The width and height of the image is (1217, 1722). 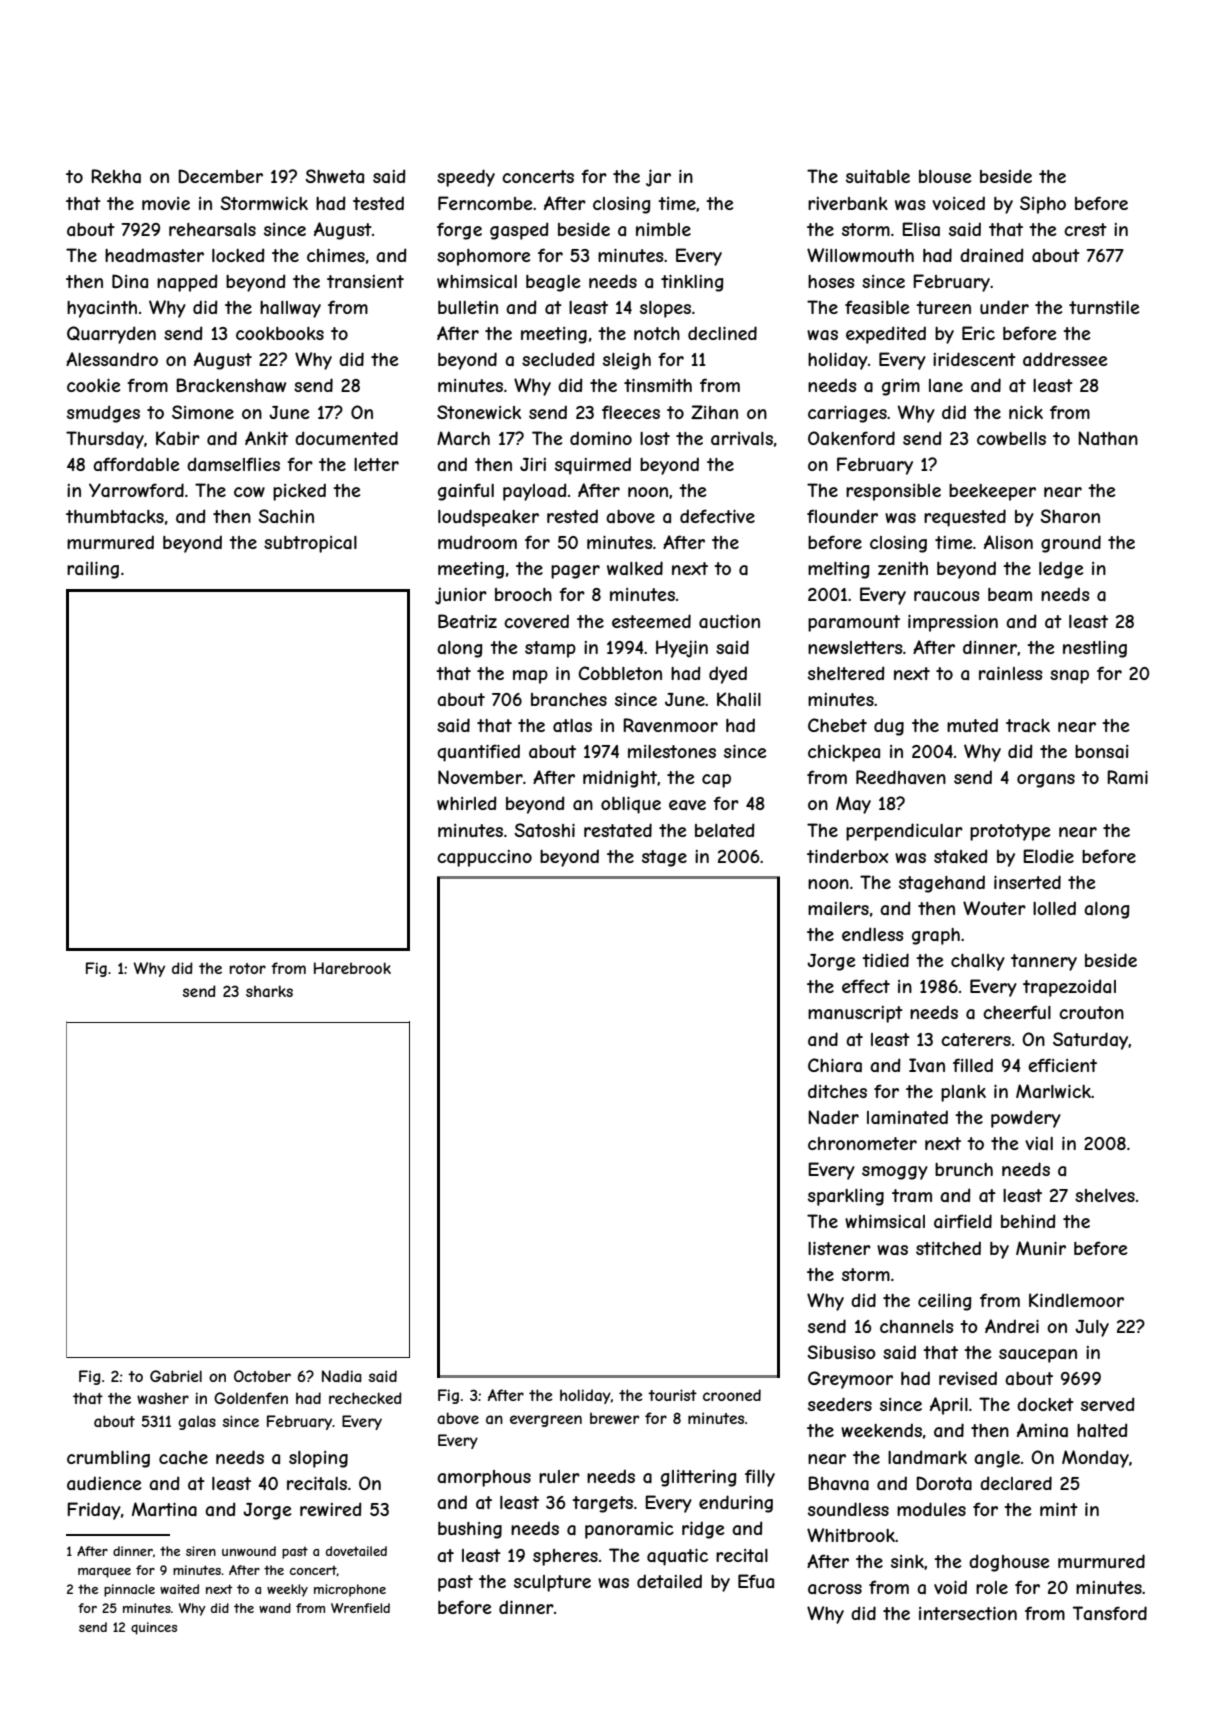 What do you see at coordinates (1043, 205) in the image?
I see `Sipho` at bounding box center [1043, 205].
